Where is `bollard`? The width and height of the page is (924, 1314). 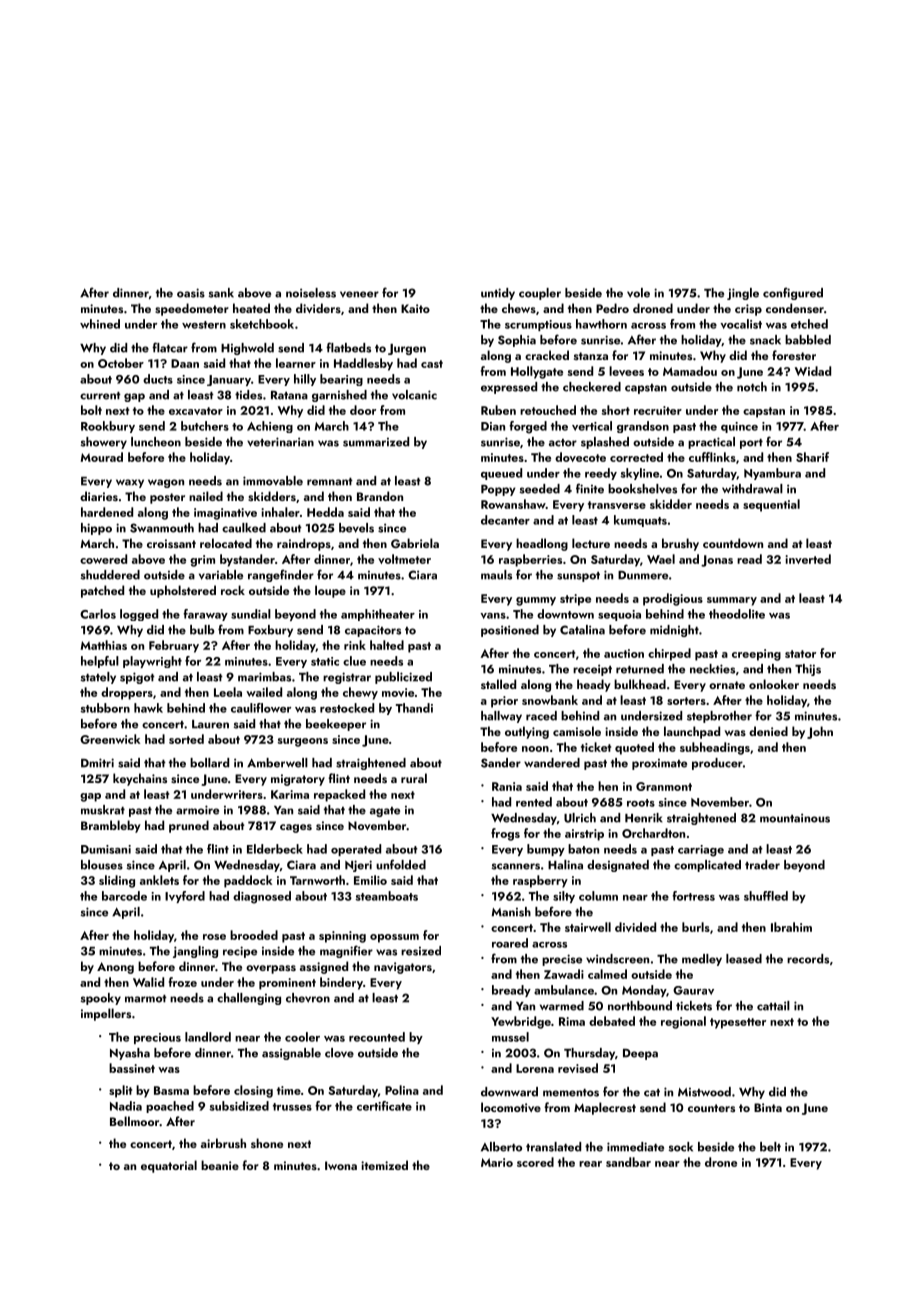 bollard is located at coordinates (209, 763).
